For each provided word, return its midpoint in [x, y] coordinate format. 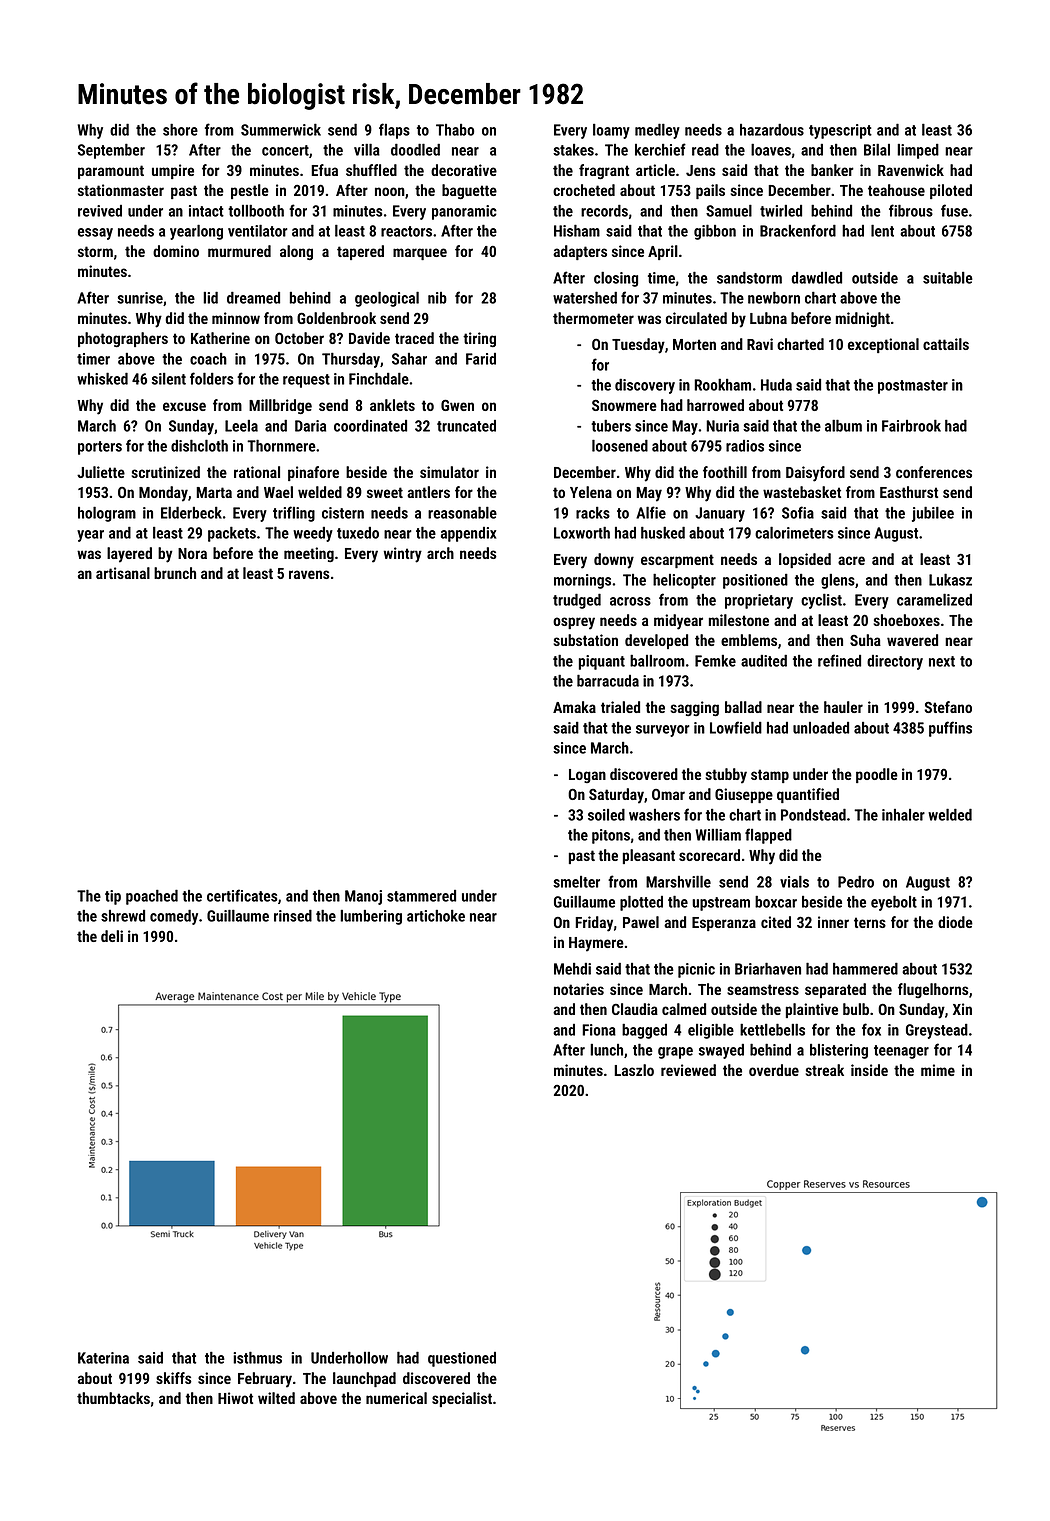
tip [113, 897]
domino [176, 251]
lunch [606, 1050]
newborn [774, 297]
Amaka [574, 707]
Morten [694, 344]
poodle [877, 775]
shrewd [123, 916]
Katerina [103, 1358]
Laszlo [634, 1070]
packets [232, 534]
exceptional [883, 345]
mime [938, 1070]
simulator [449, 472]
